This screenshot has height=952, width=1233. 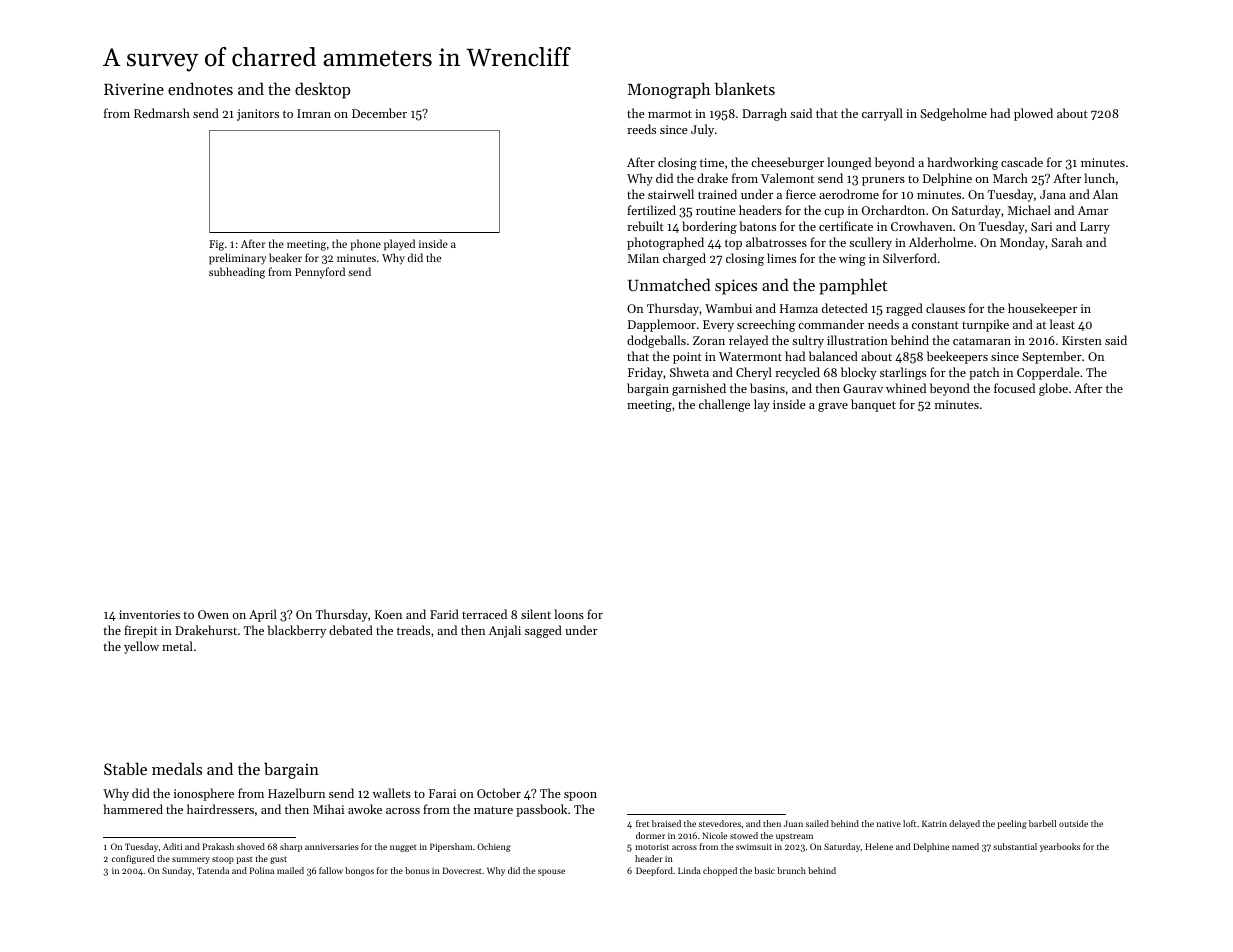 I want to click on grave, so click(x=833, y=407).
